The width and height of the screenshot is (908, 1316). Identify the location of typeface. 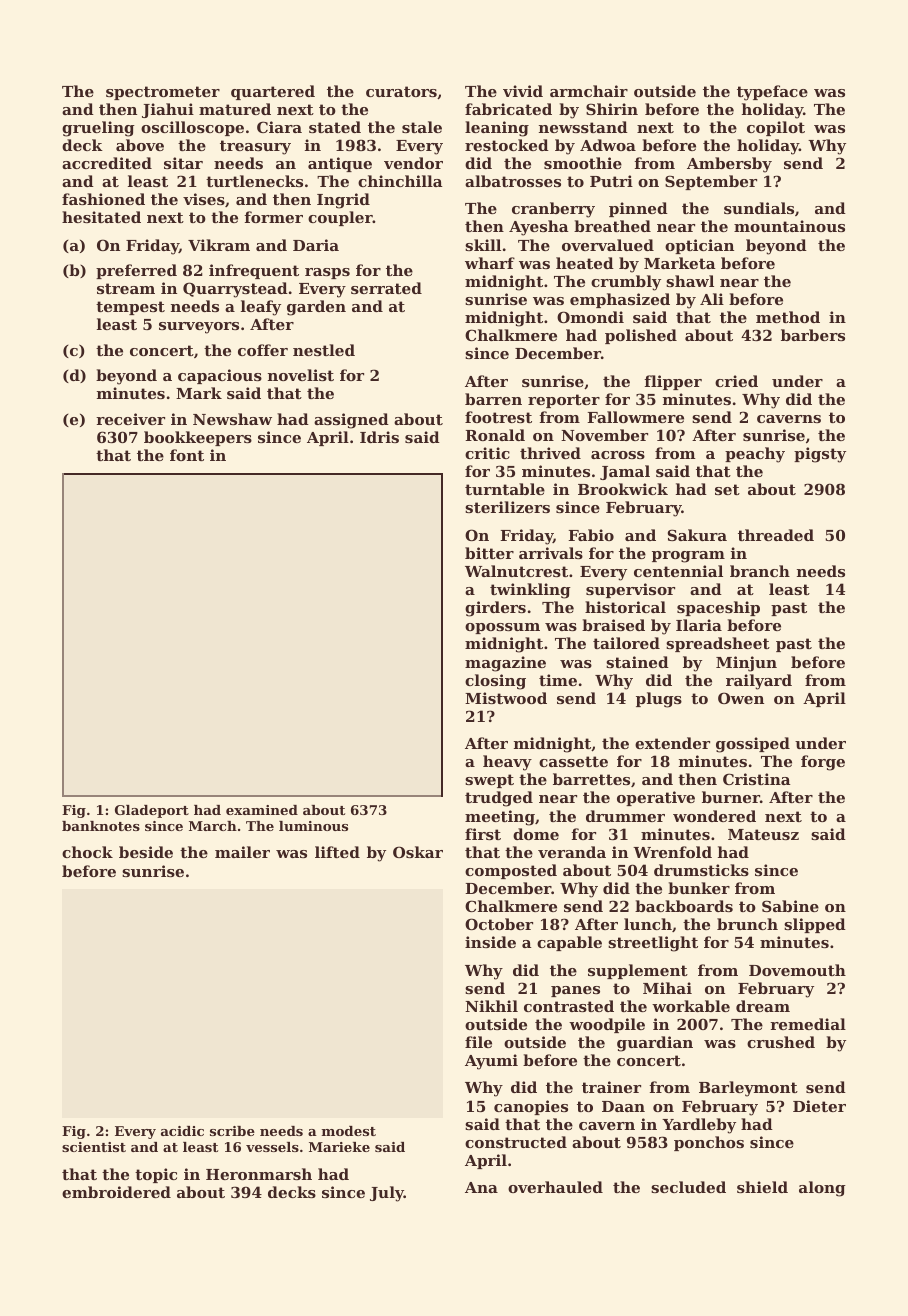
(772, 93).
